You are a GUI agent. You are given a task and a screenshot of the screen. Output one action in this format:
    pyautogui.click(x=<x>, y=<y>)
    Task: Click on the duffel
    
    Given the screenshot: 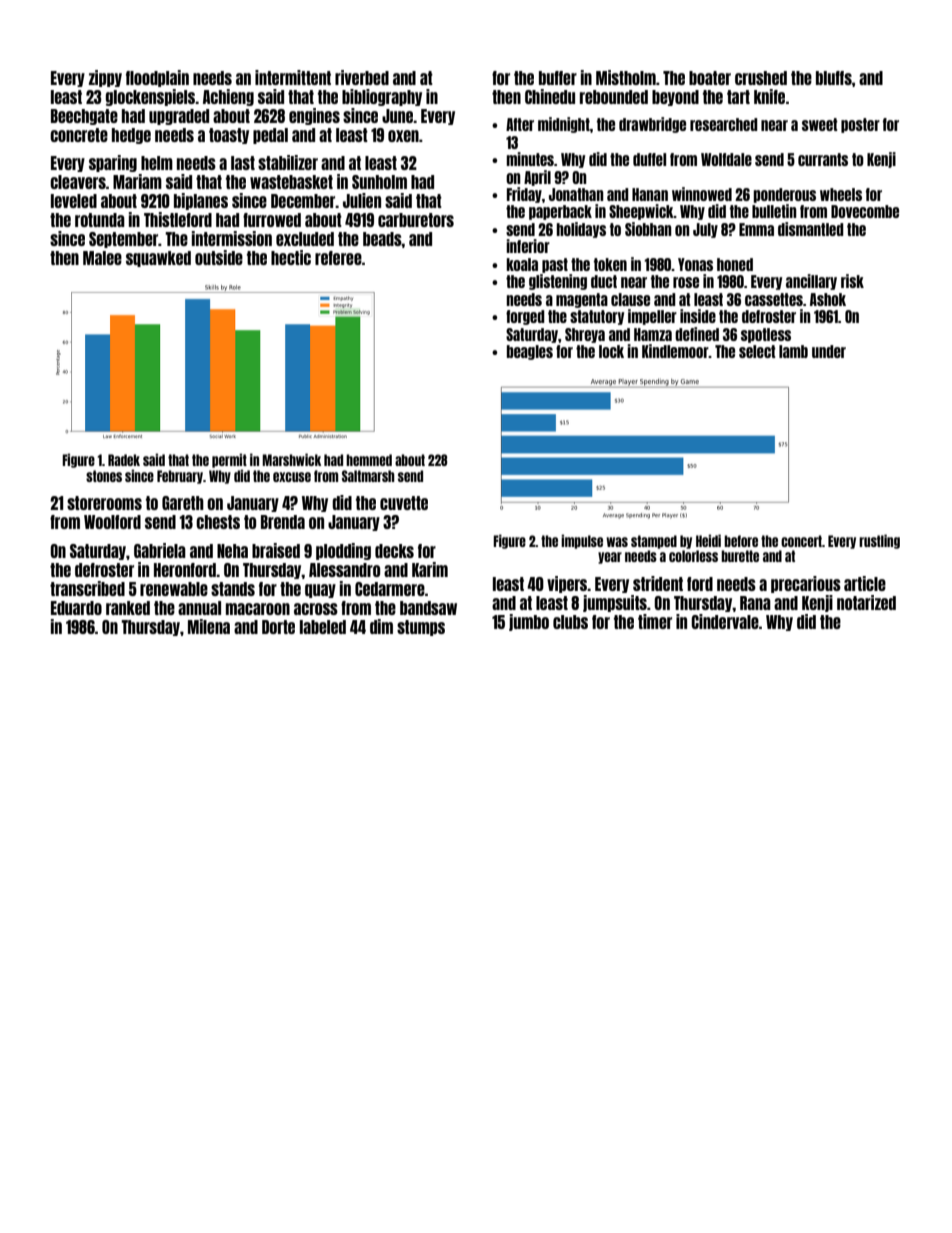 What is the action you would take?
    pyautogui.click(x=649, y=159)
